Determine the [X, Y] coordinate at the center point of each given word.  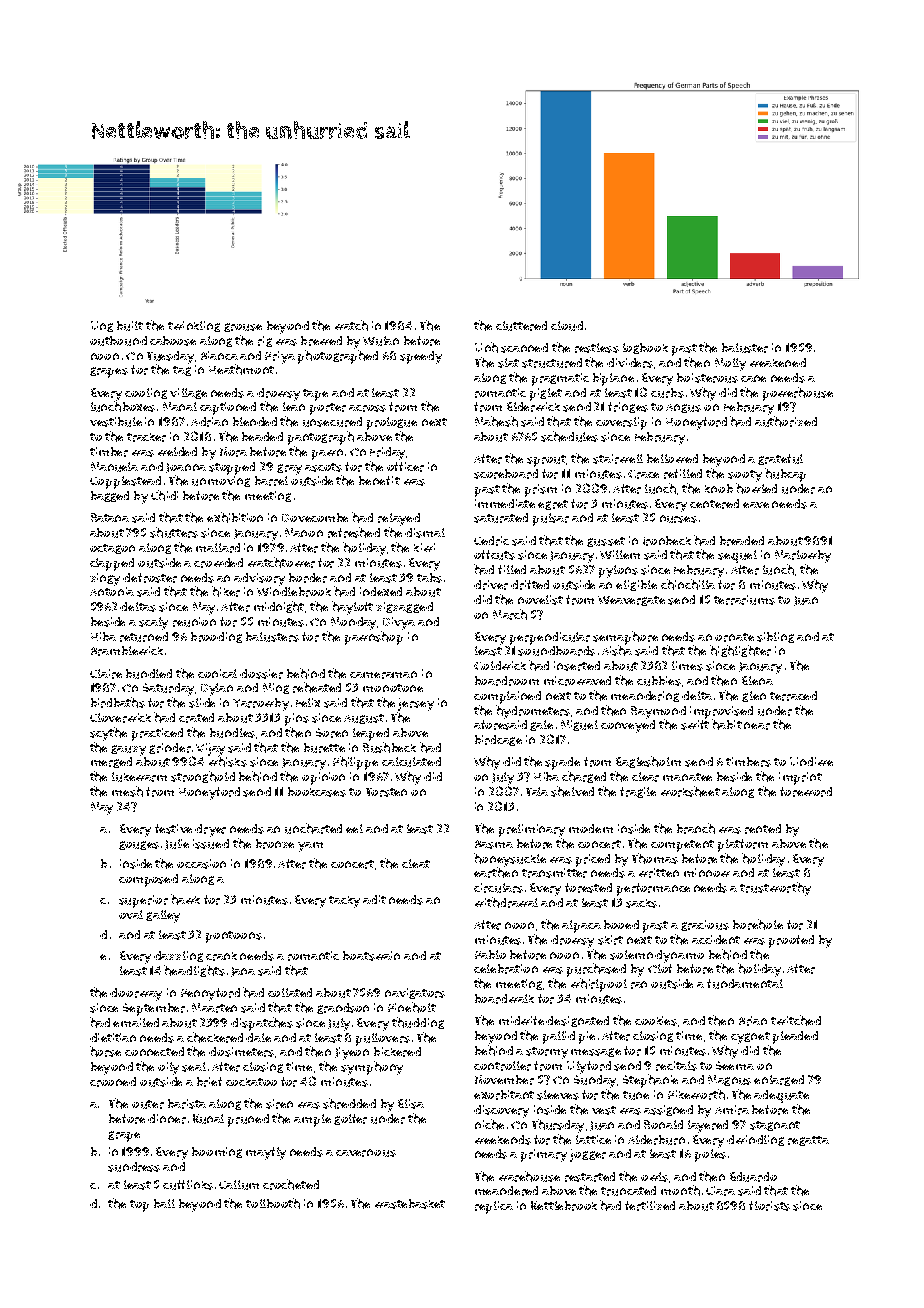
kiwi [424, 547]
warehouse [529, 1176]
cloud [567, 326]
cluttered [521, 326]
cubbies [659, 681]
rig [265, 341]
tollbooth [273, 1203]
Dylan [217, 689]
